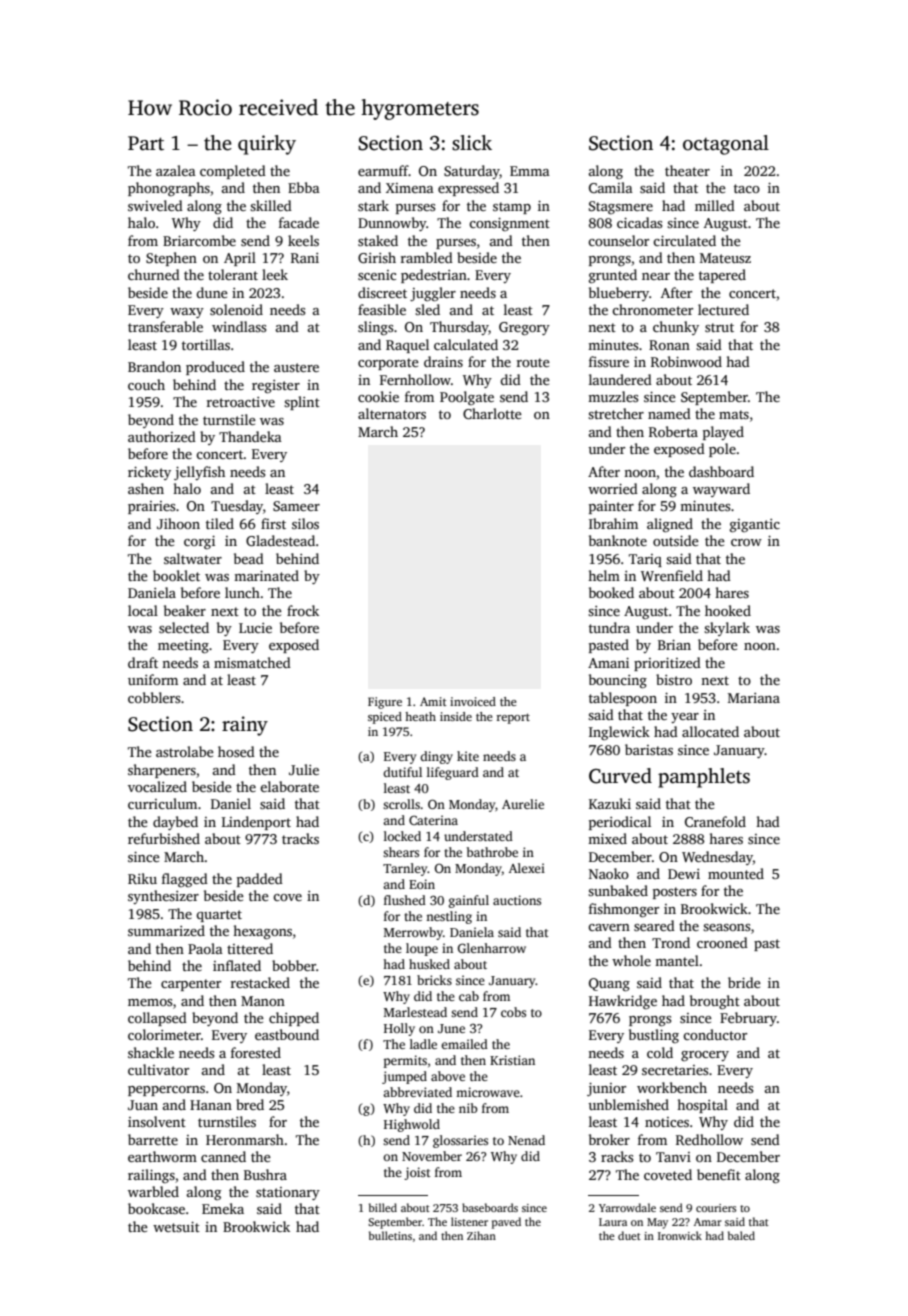  I want to click on bobber, so click(294, 965).
